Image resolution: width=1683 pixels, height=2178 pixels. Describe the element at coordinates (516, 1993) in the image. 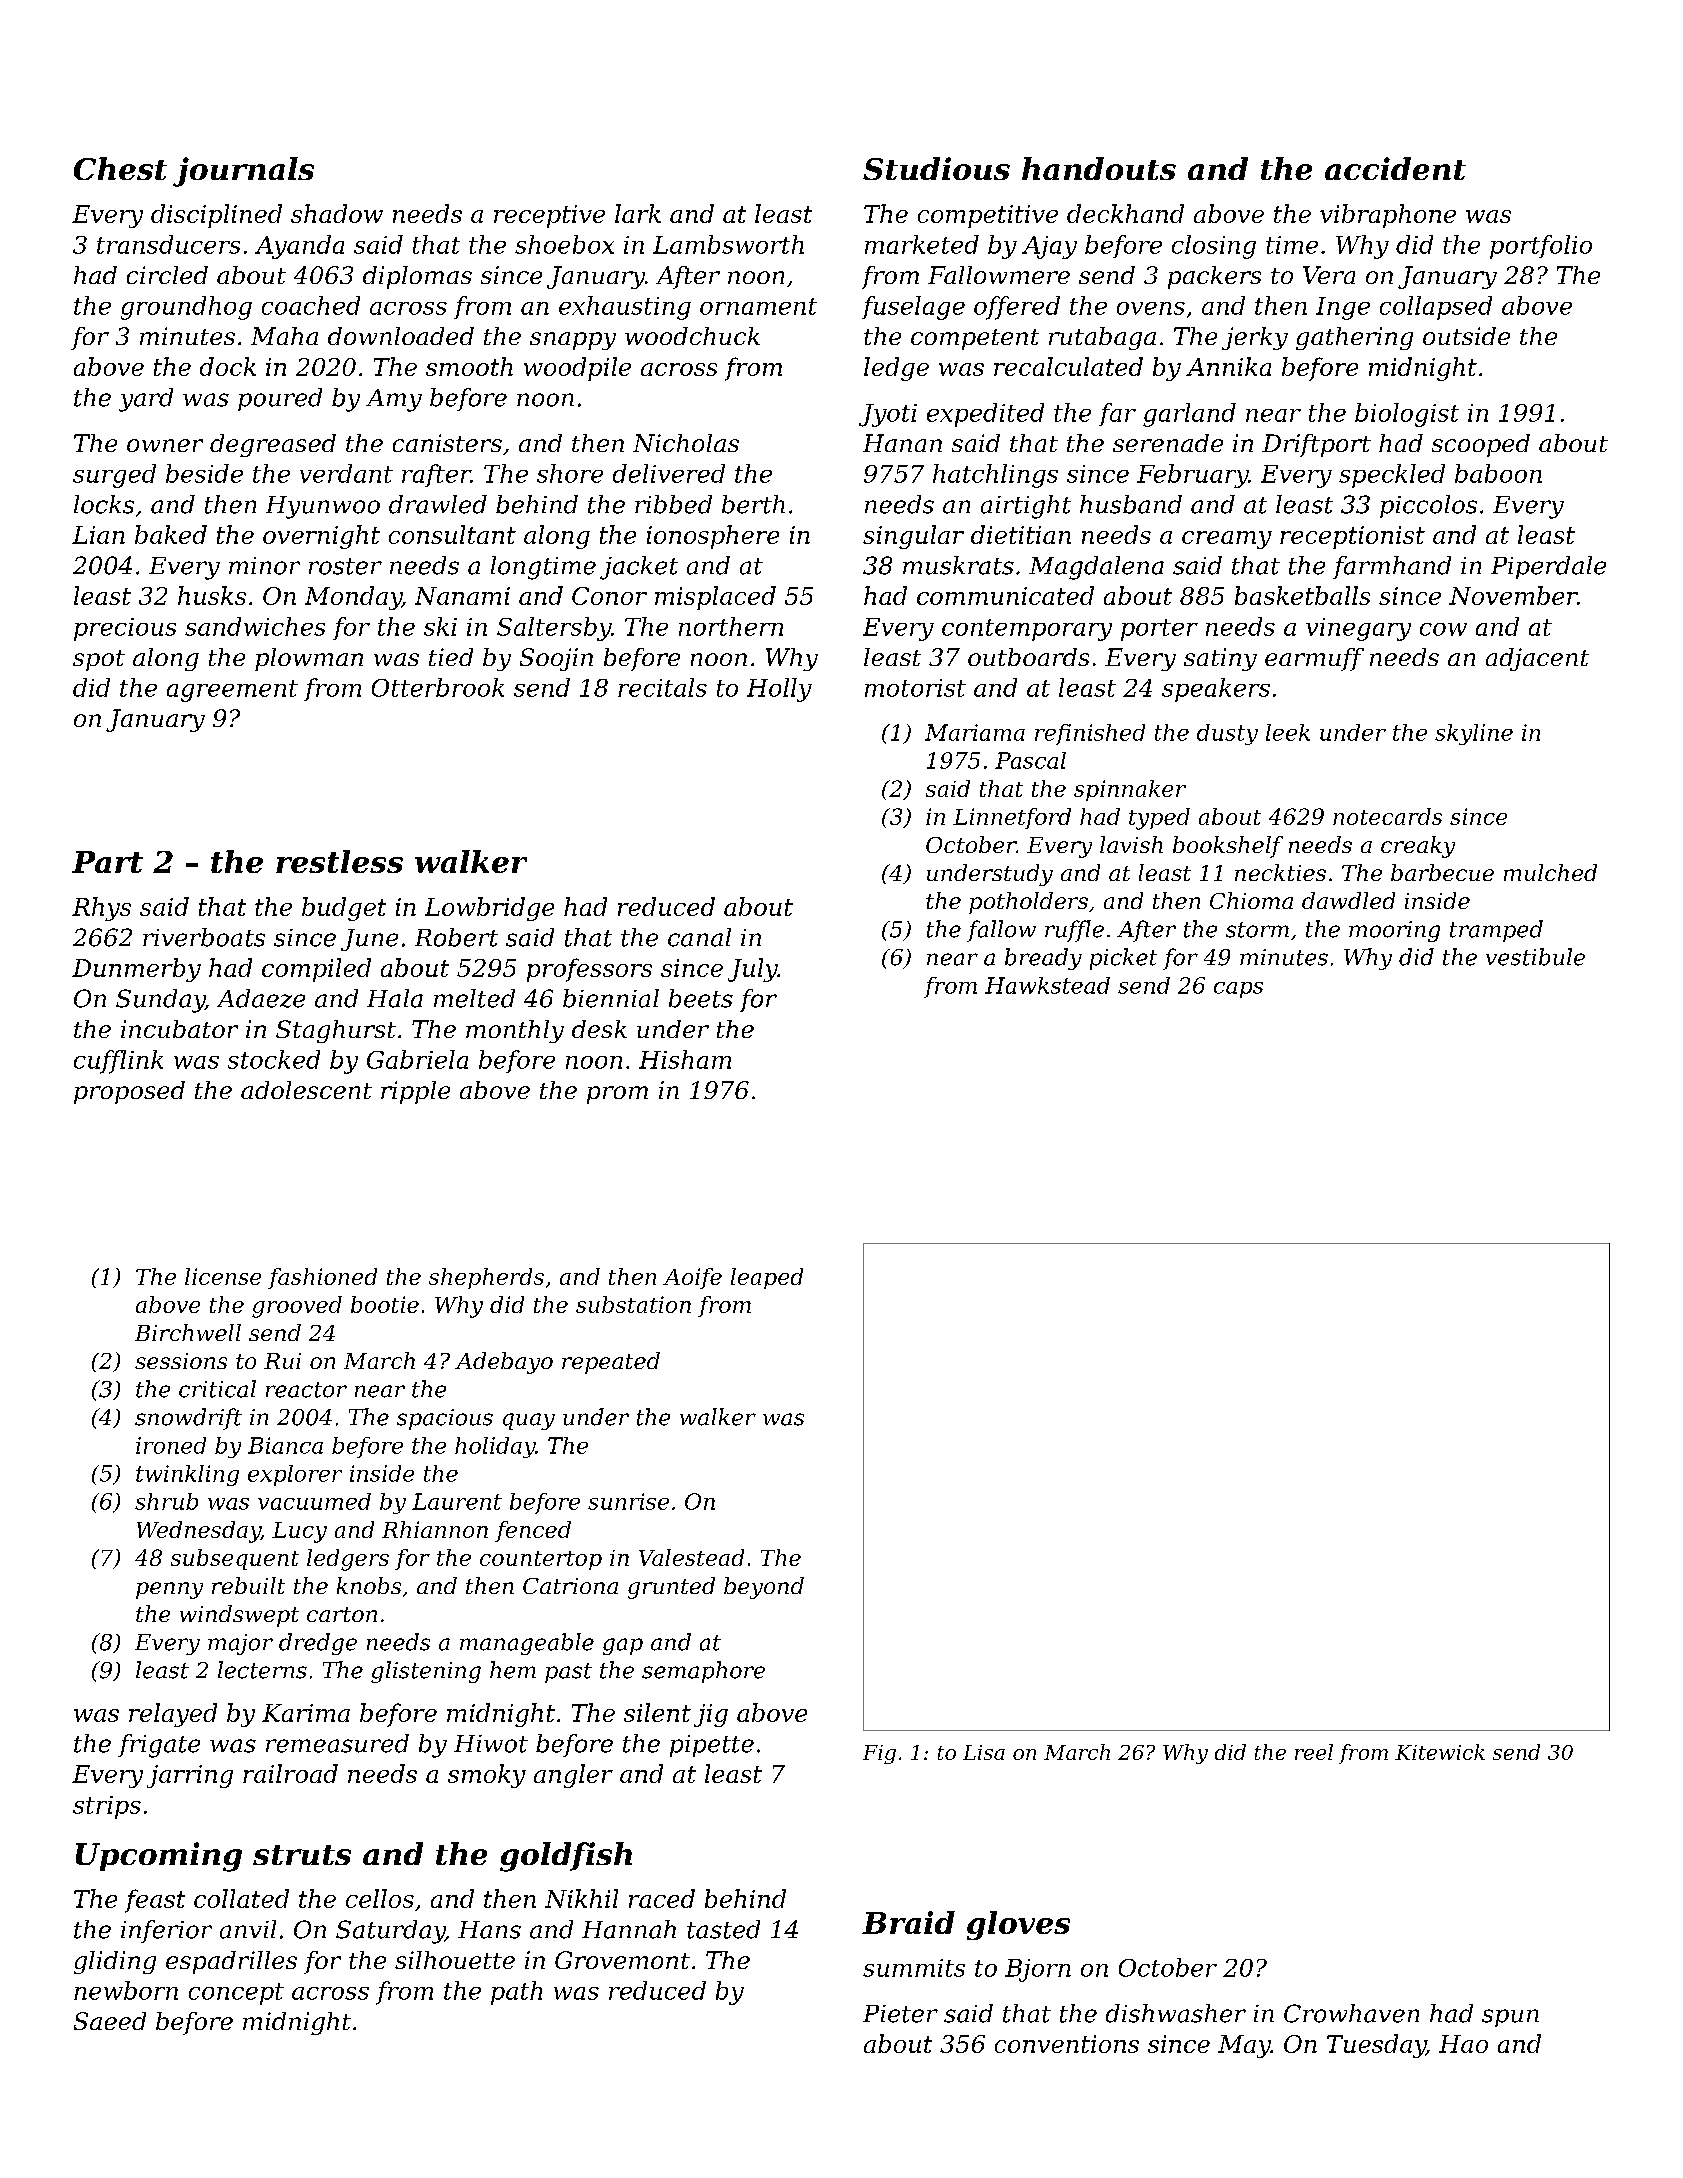

I see `path` at that location.
